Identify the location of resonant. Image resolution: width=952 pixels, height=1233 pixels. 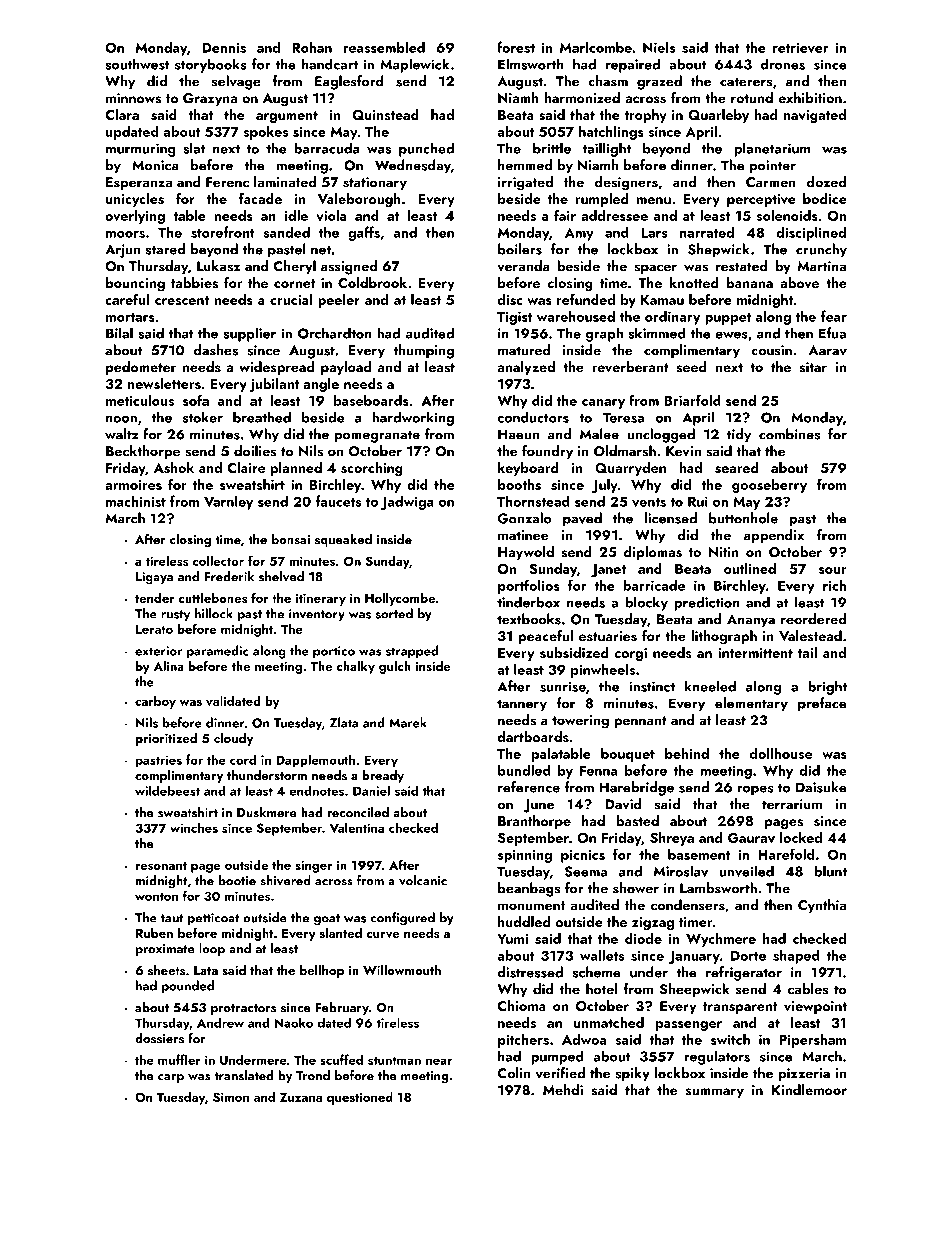
(161, 866).
